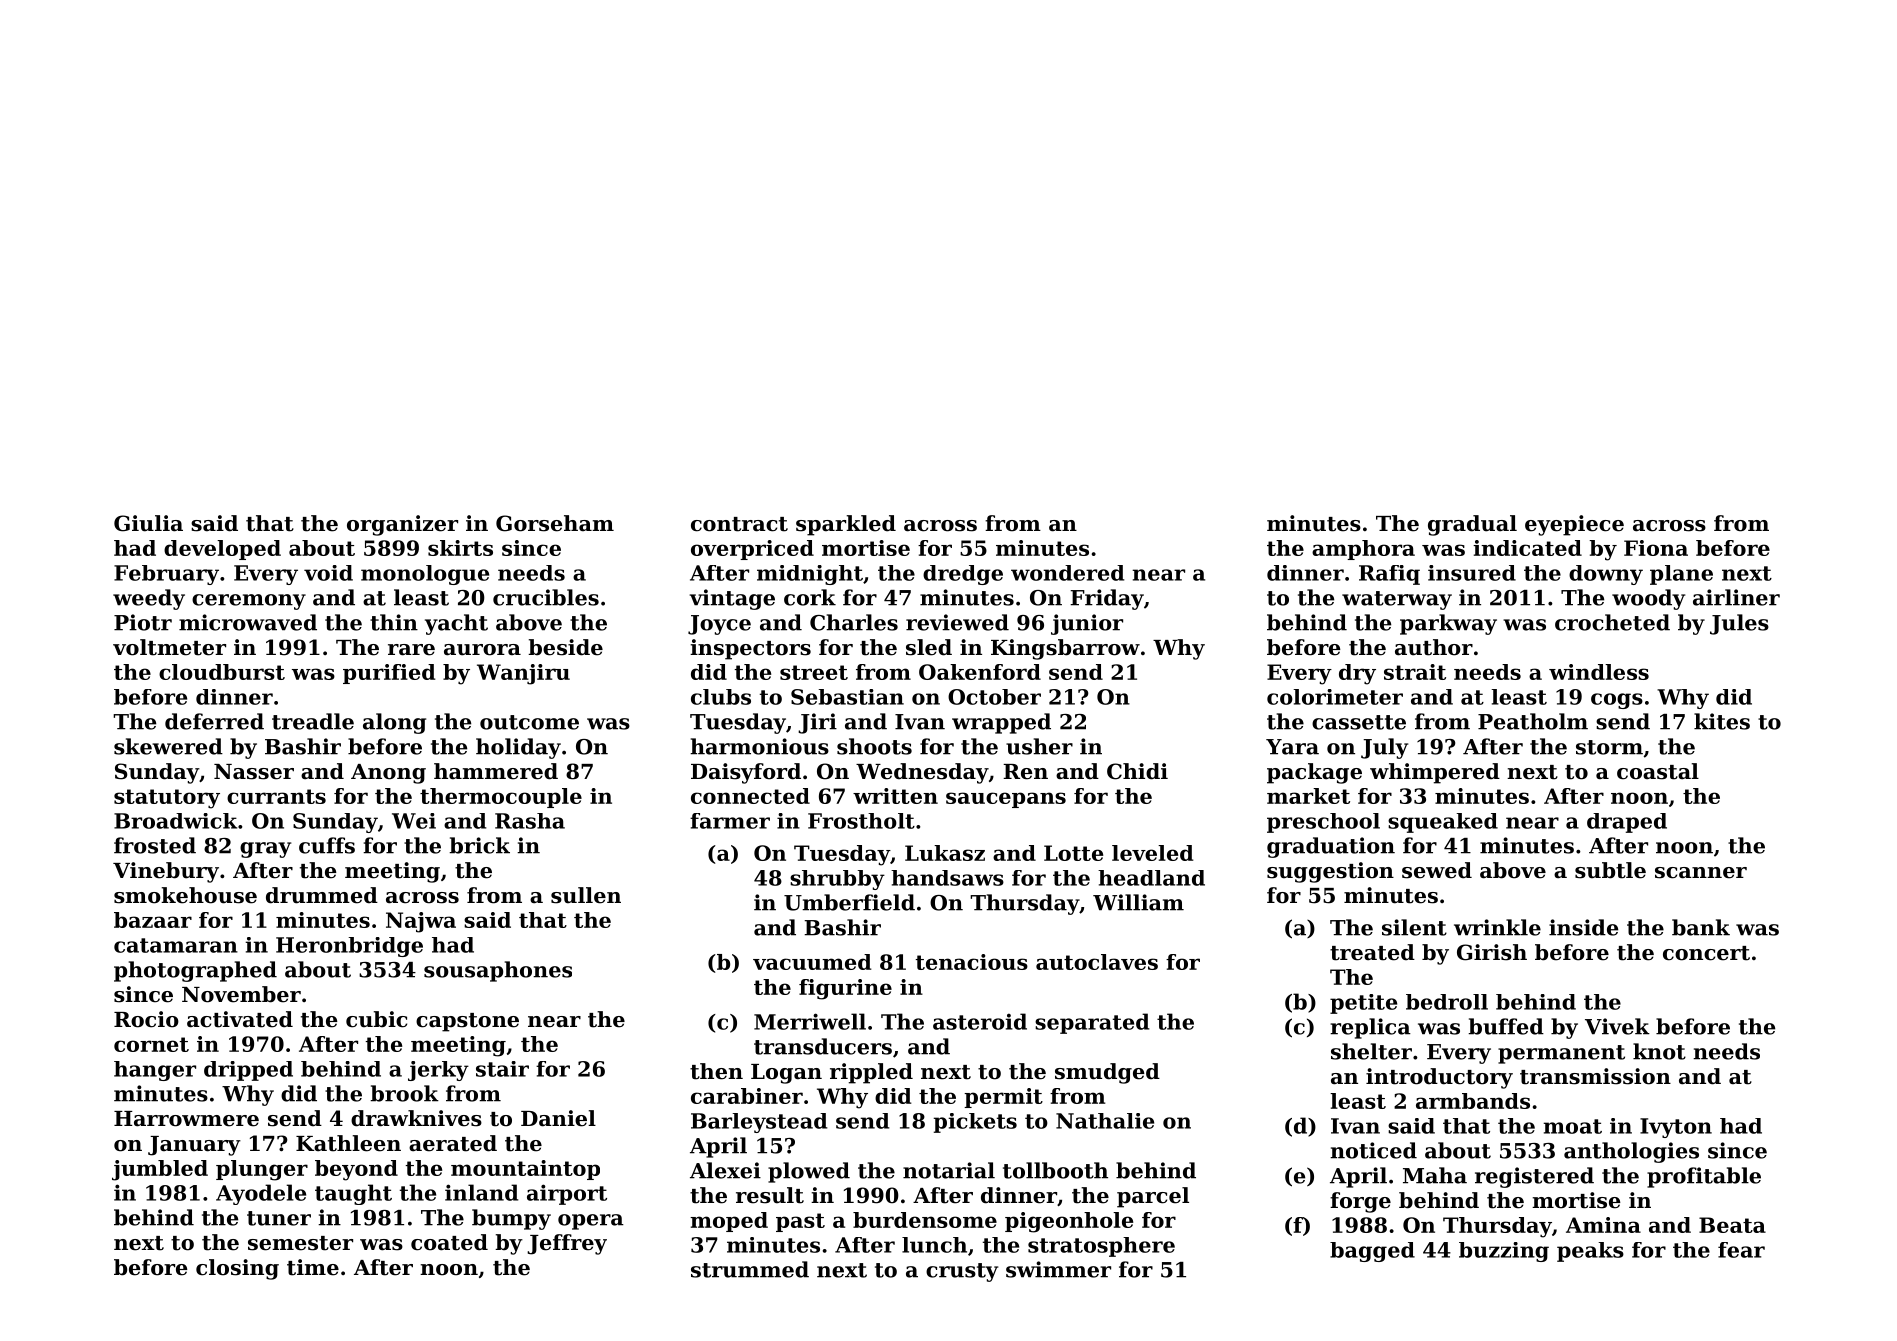 The image size is (1897, 1341). Describe the element at coordinates (1138, 902) in the page. I see `William` at that location.
